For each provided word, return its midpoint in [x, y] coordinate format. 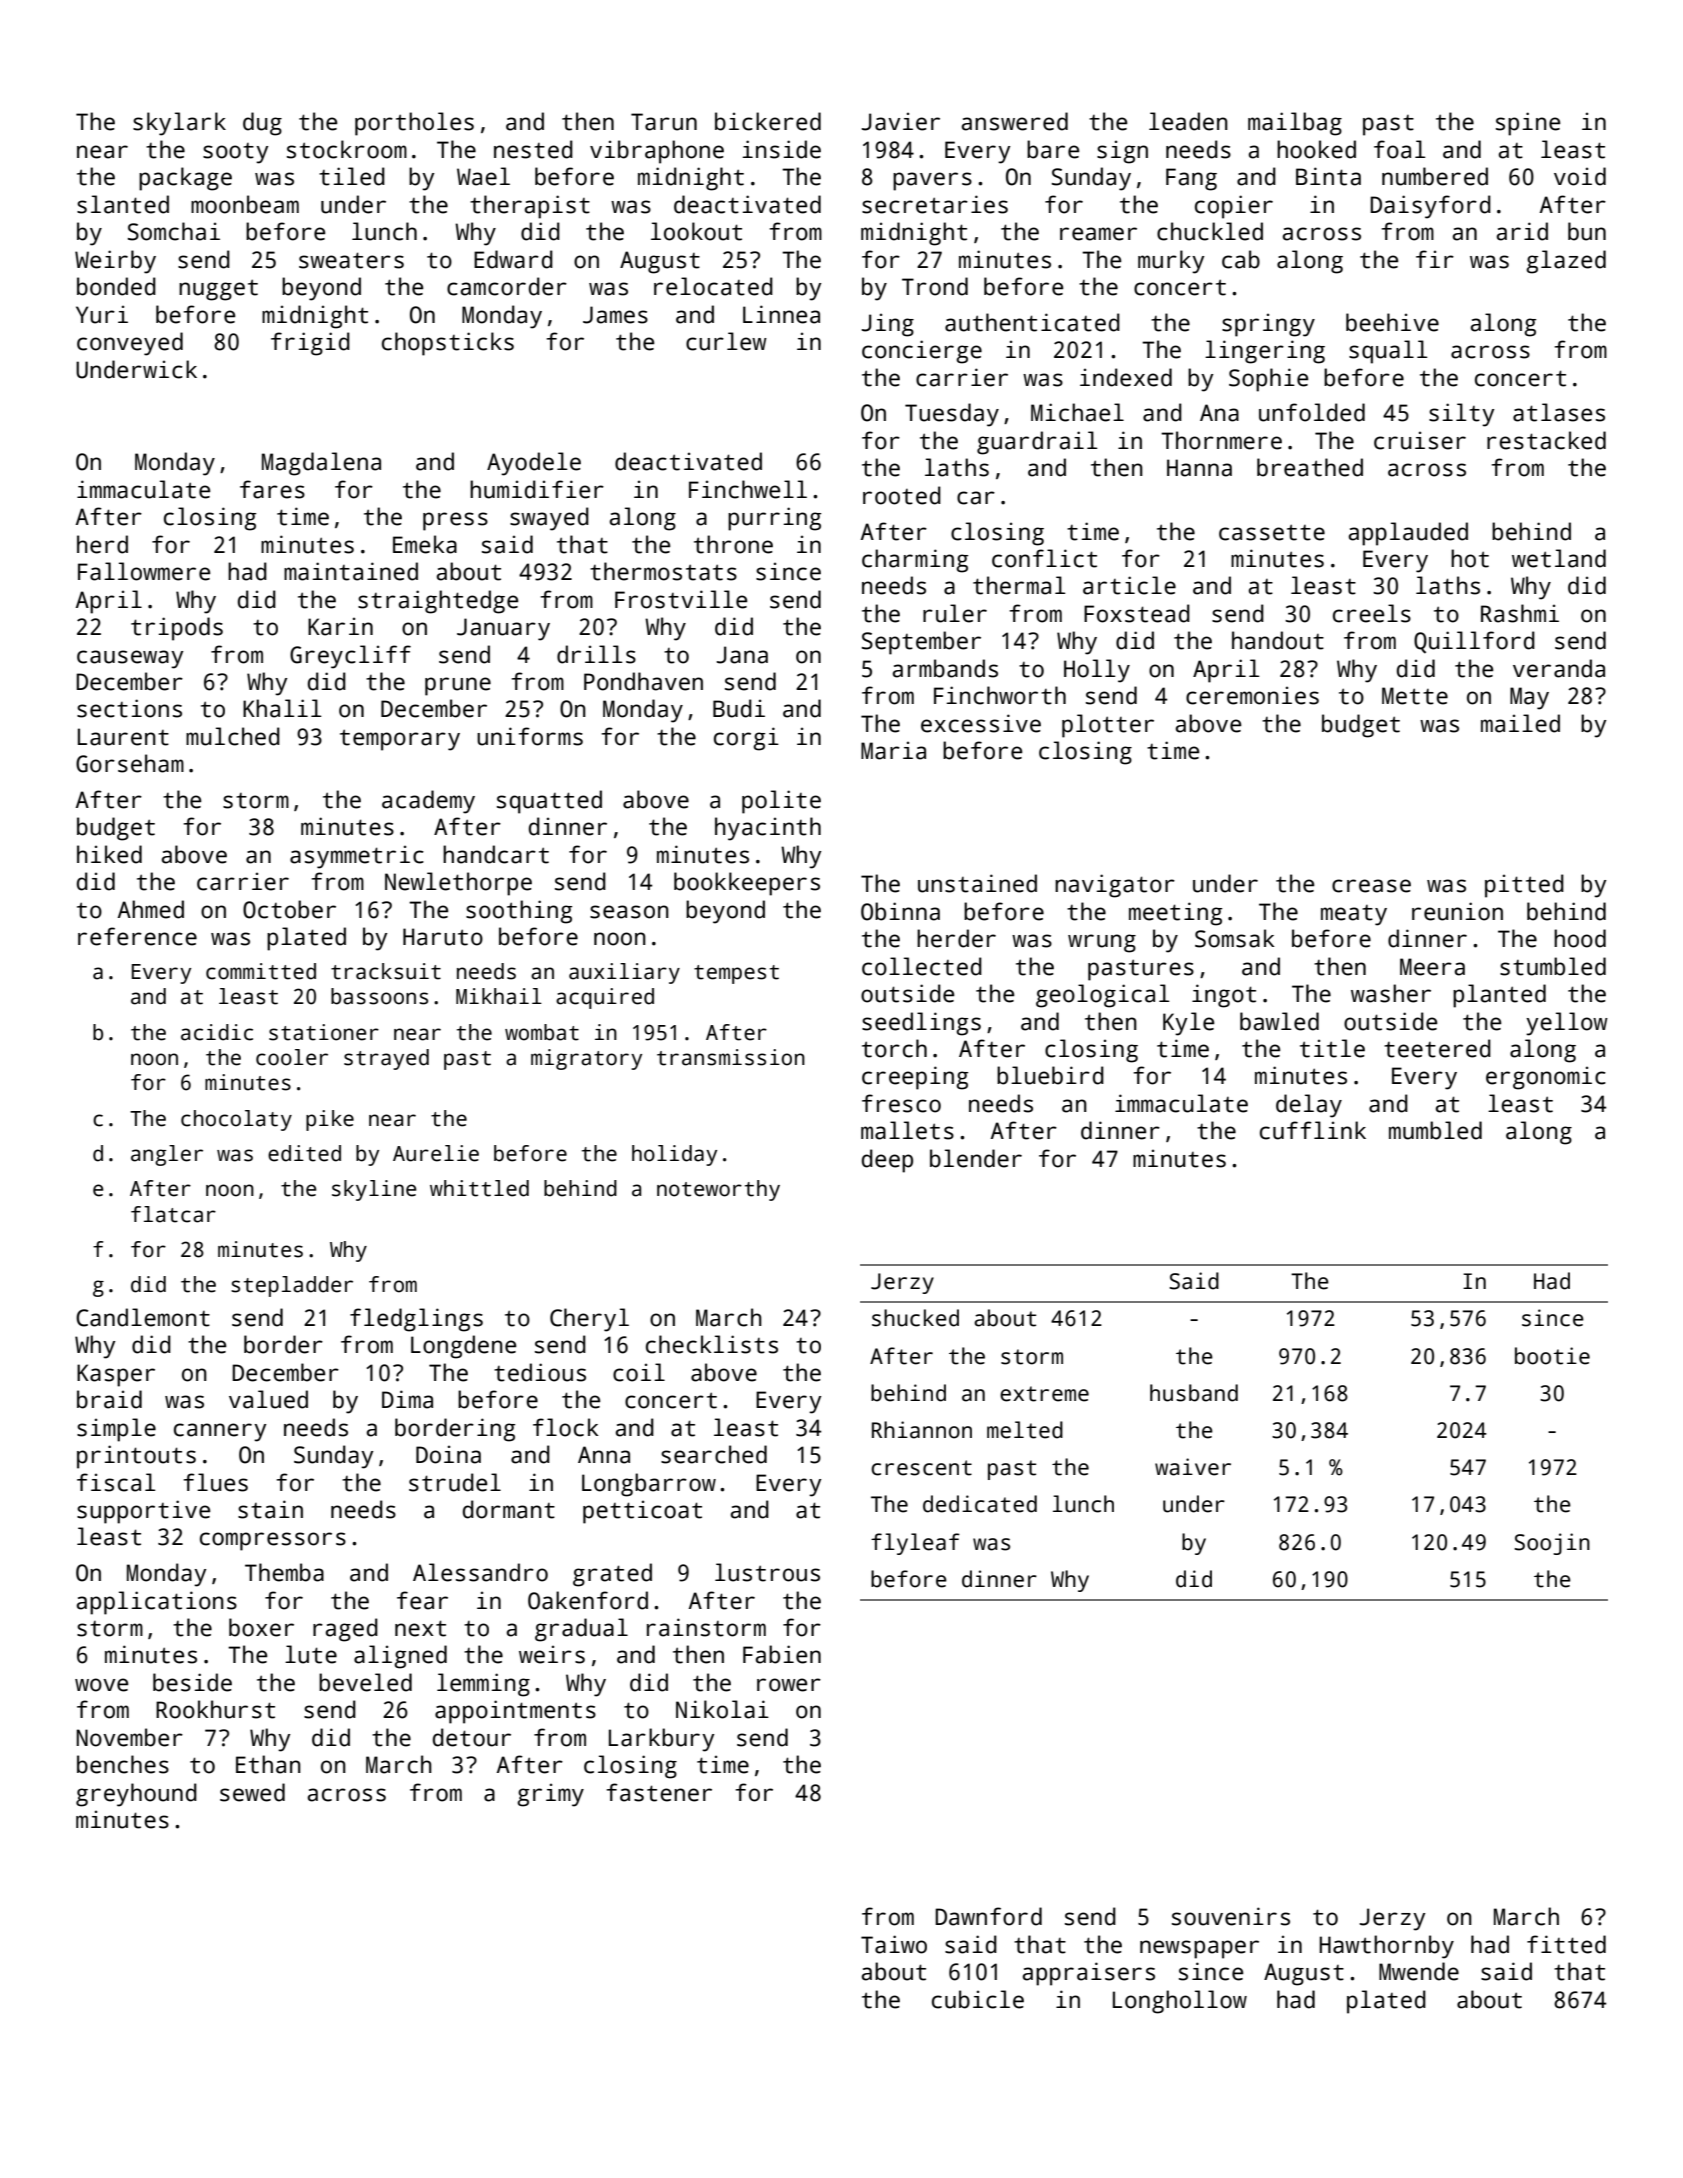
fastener [659, 1792]
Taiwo [894, 1944]
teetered [1437, 1048]
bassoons [379, 996]
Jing [887, 325]
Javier [900, 121]
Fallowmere [144, 571]
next [420, 1628]
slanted [123, 204]
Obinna [900, 911]
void [1580, 176]
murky [1171, 262]
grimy [550, 1795]
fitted [1566, 1944]
